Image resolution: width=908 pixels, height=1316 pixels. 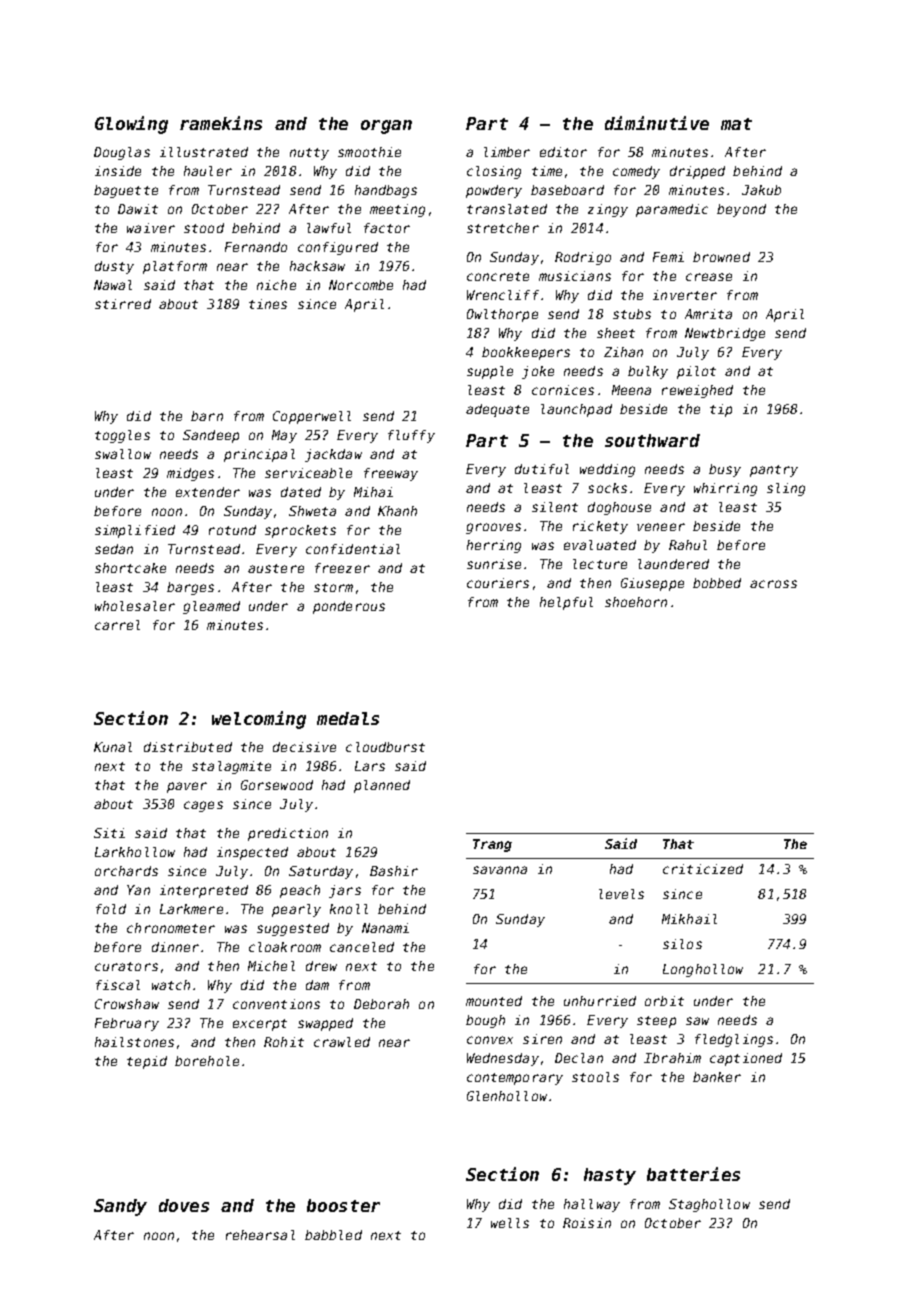 What do you see at coordinates (736, 124) in the document?
I see `mat` at bounding box center [736, 124].
